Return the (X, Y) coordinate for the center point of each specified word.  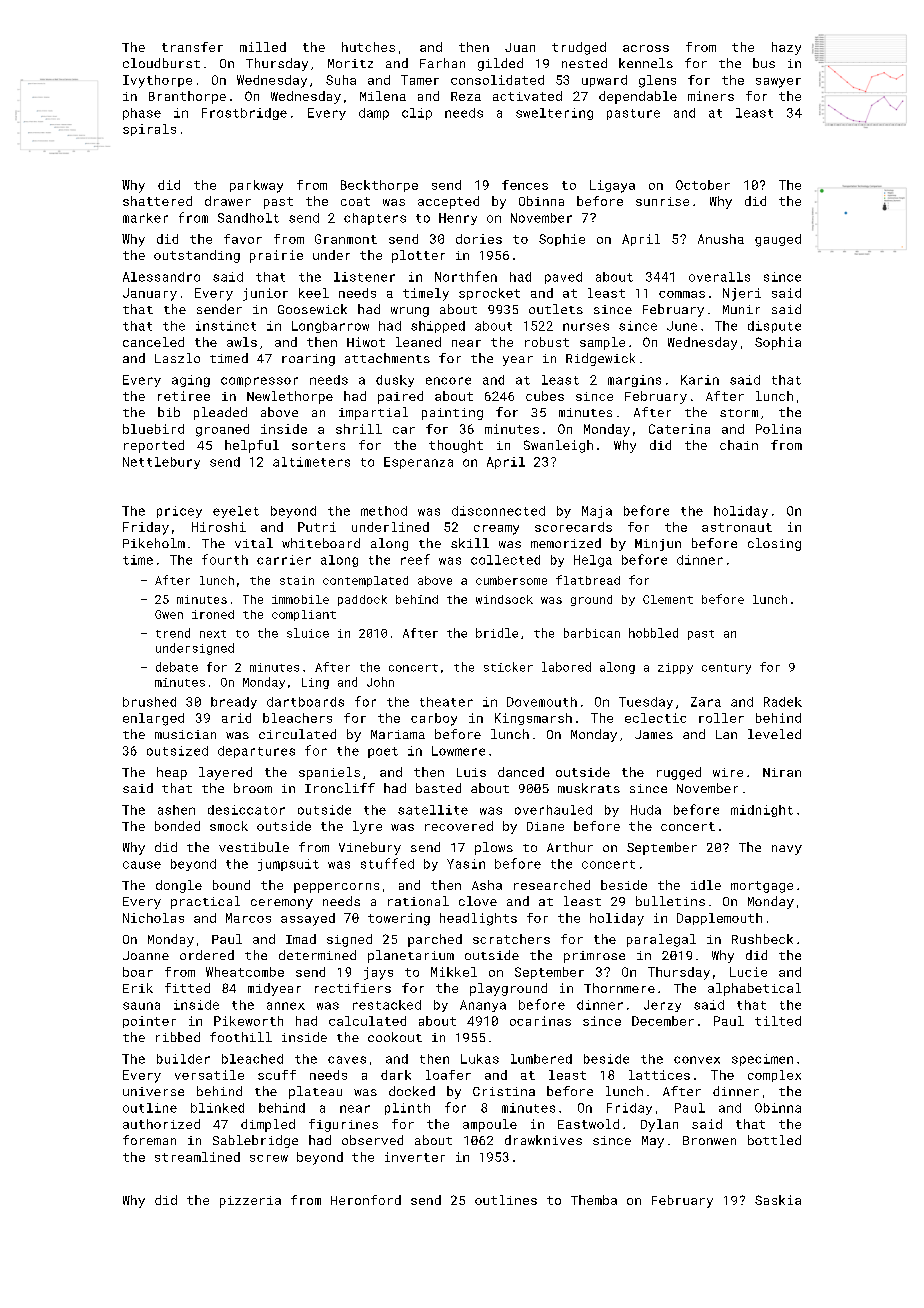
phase (142, 114)
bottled (774, 1140)
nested (584, 63)
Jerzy (662, 1006)
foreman (149, 1140)
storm (739, 413)
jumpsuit (288, 865)
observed (372, 1140)
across (646, 48)
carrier (284, 560)
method (384, 511)
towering (399, 919)
